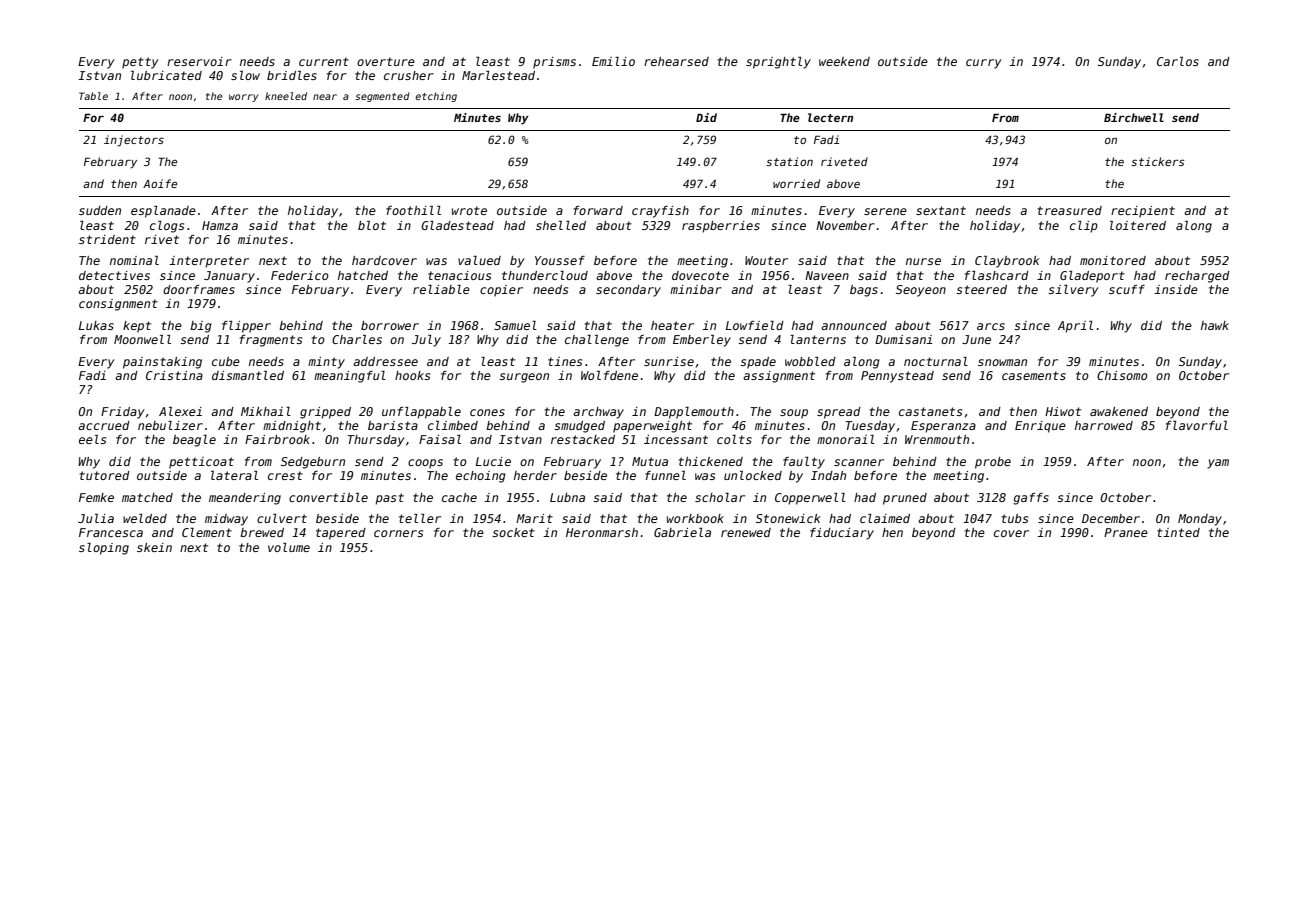 This image has width=1308, height=924. I want to click on esplanade, so click(163, 212).
